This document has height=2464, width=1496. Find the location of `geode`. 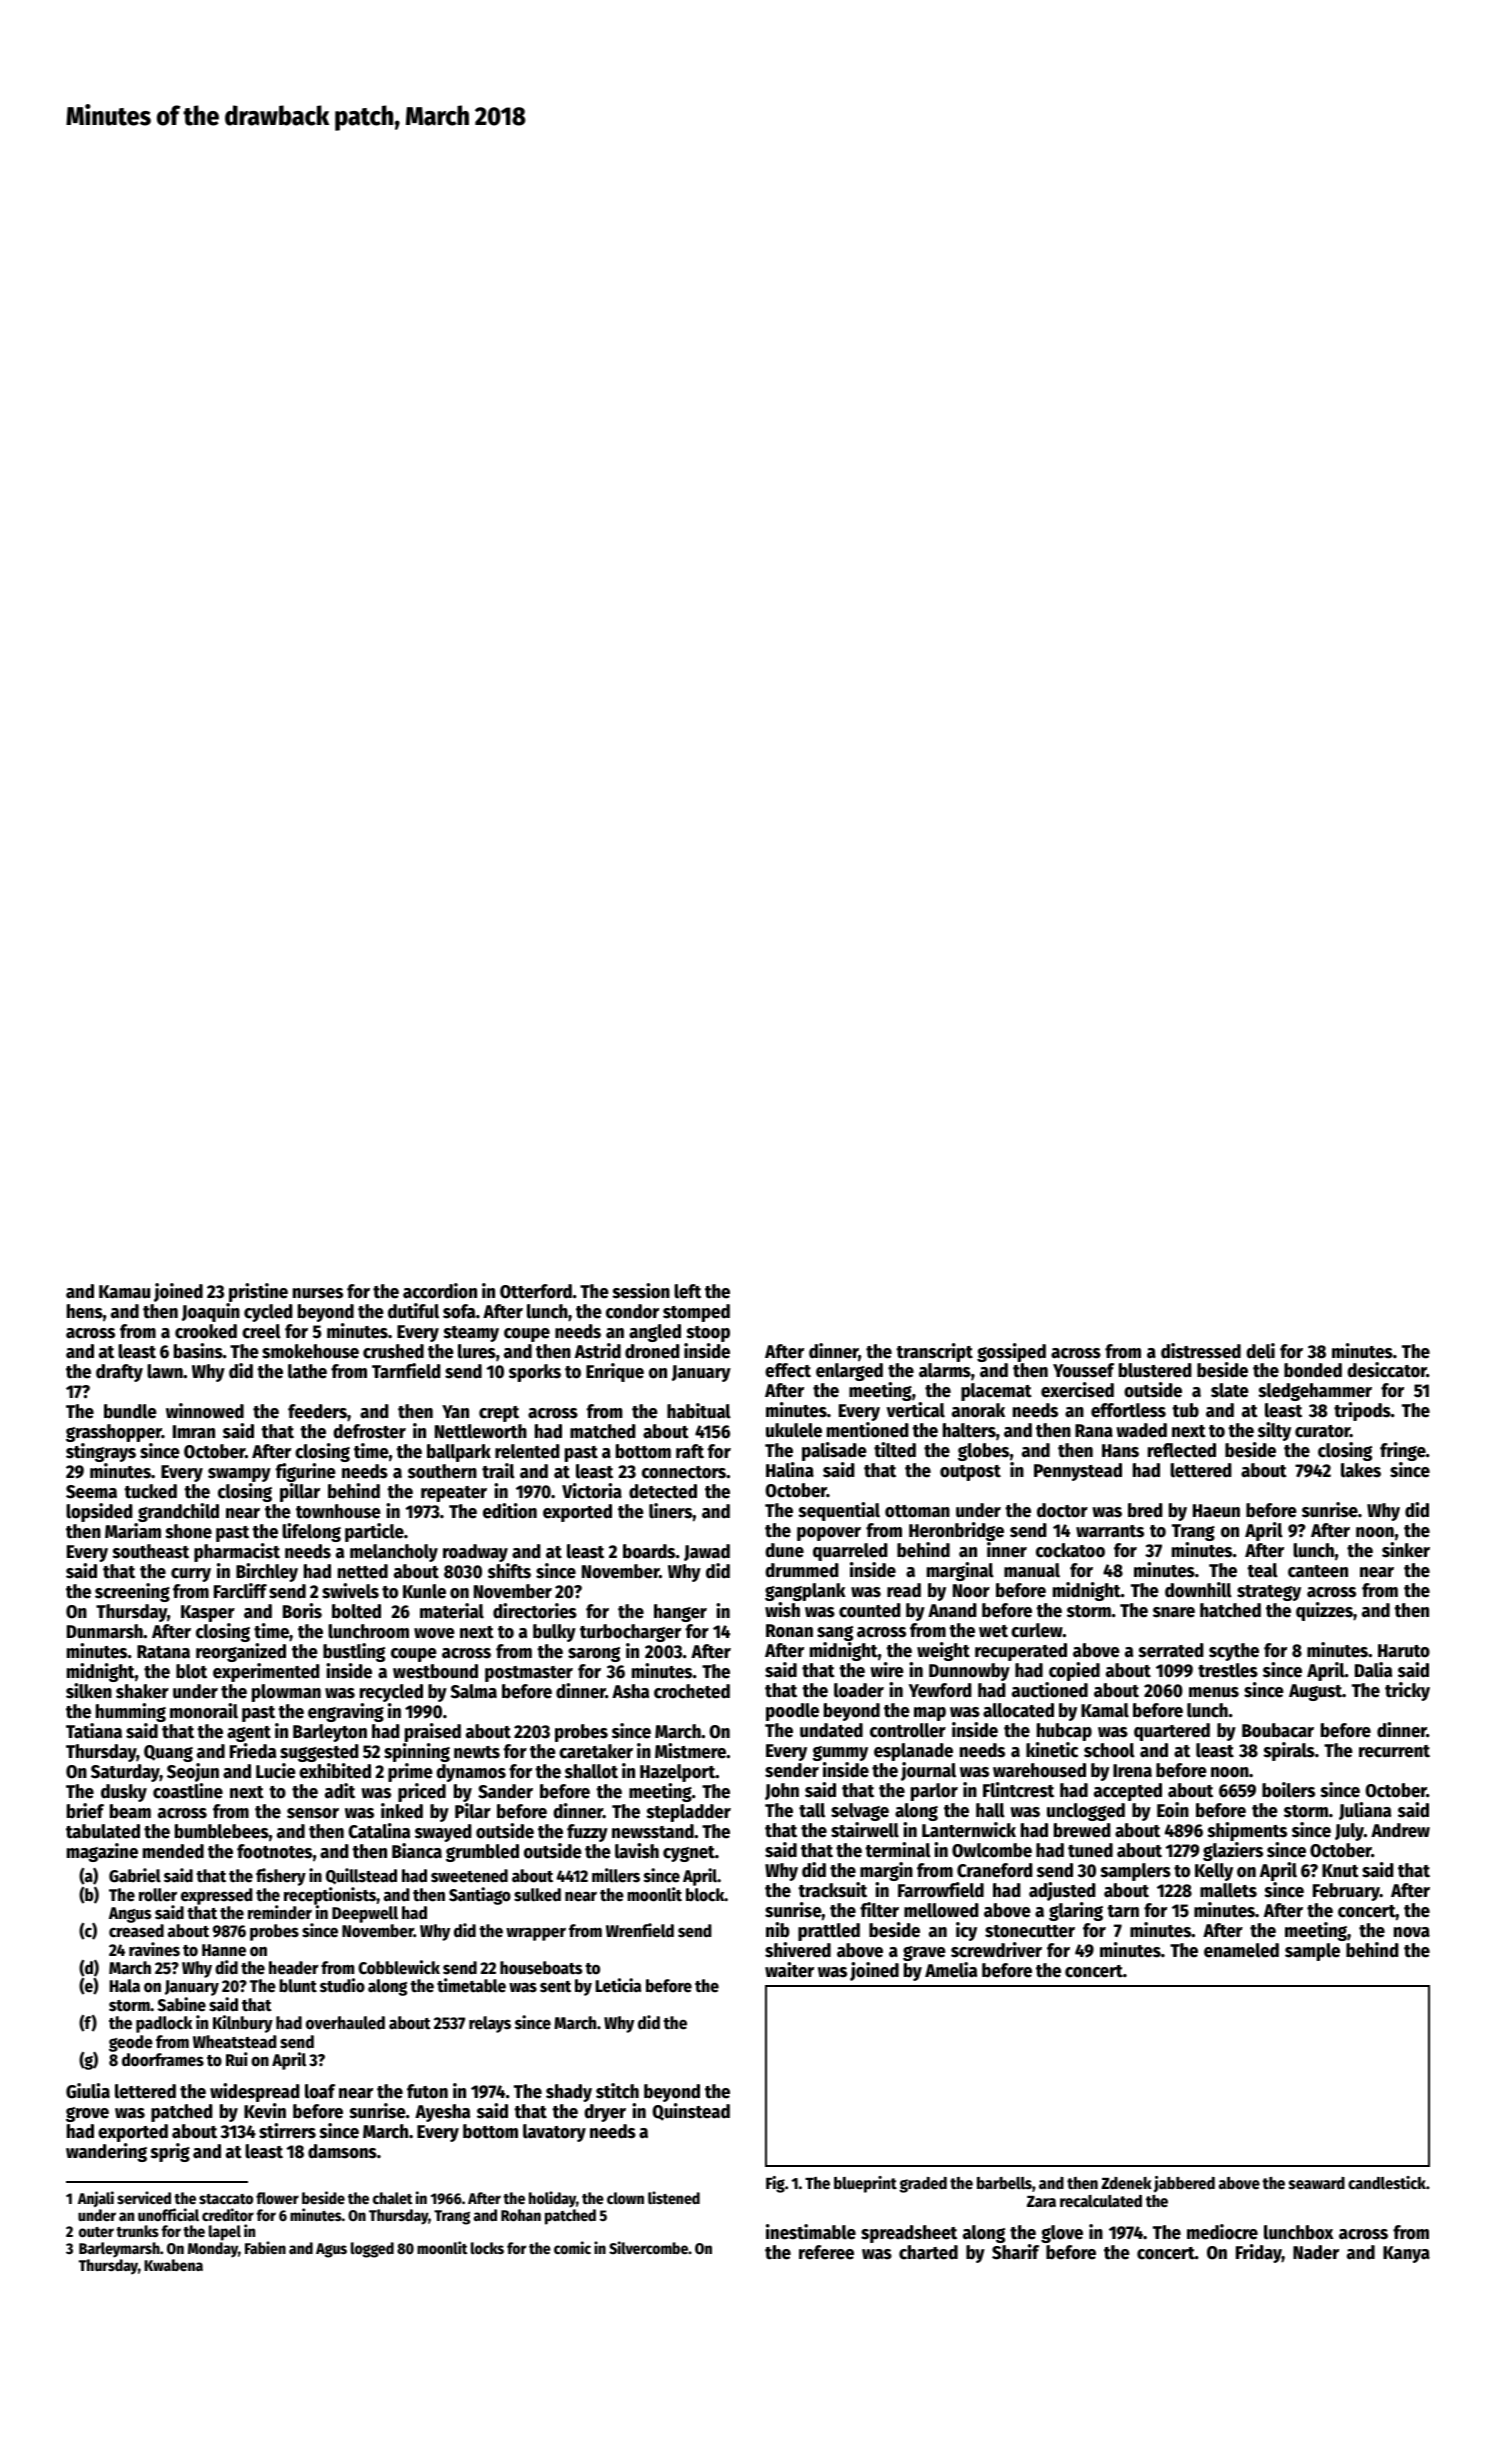

geode is located at coordinates (131, 2043).
